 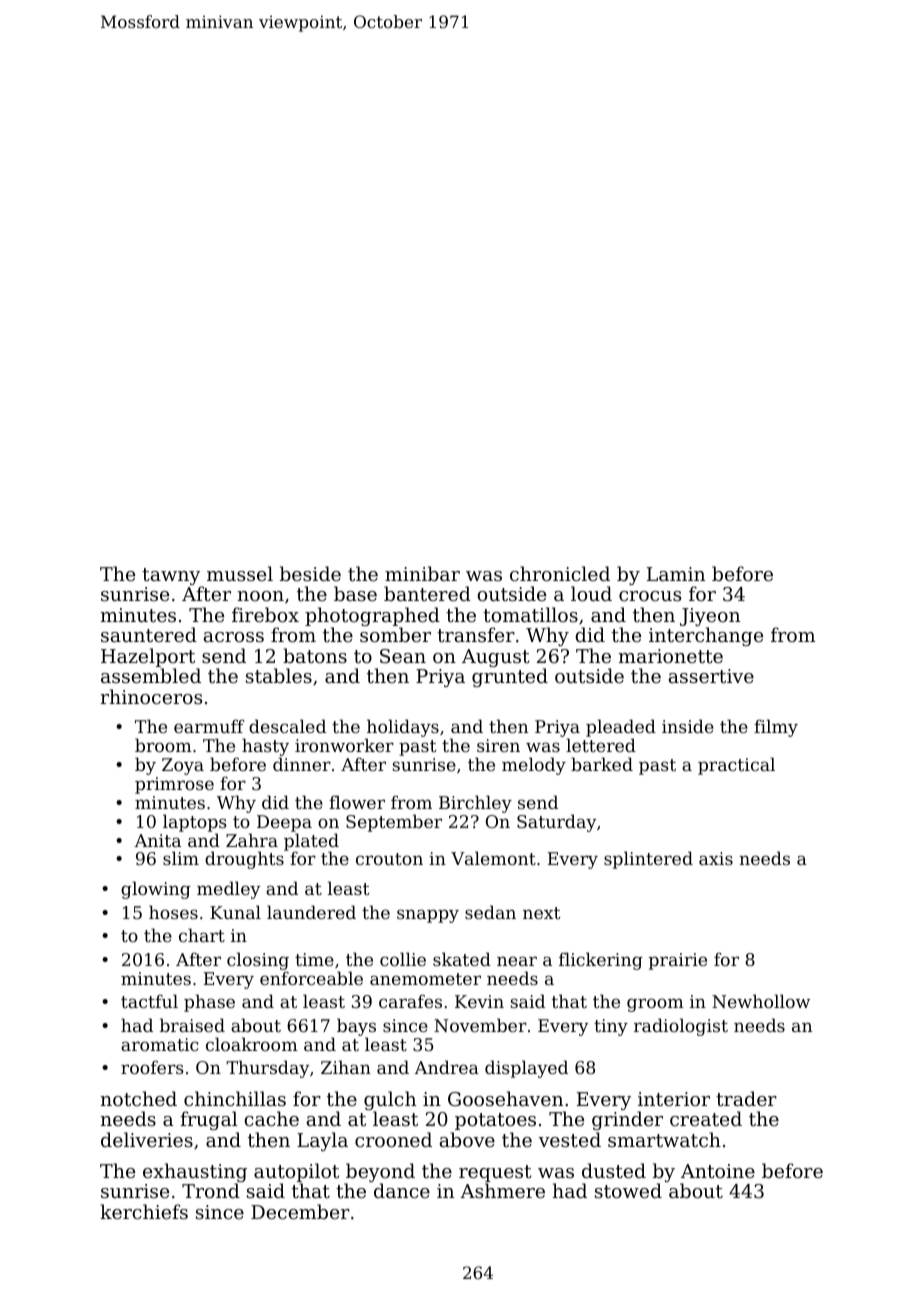 What do you see at coordinates (557, 823) in the screenshot?
I see `Saturday` at bounding box center [557, 823].
